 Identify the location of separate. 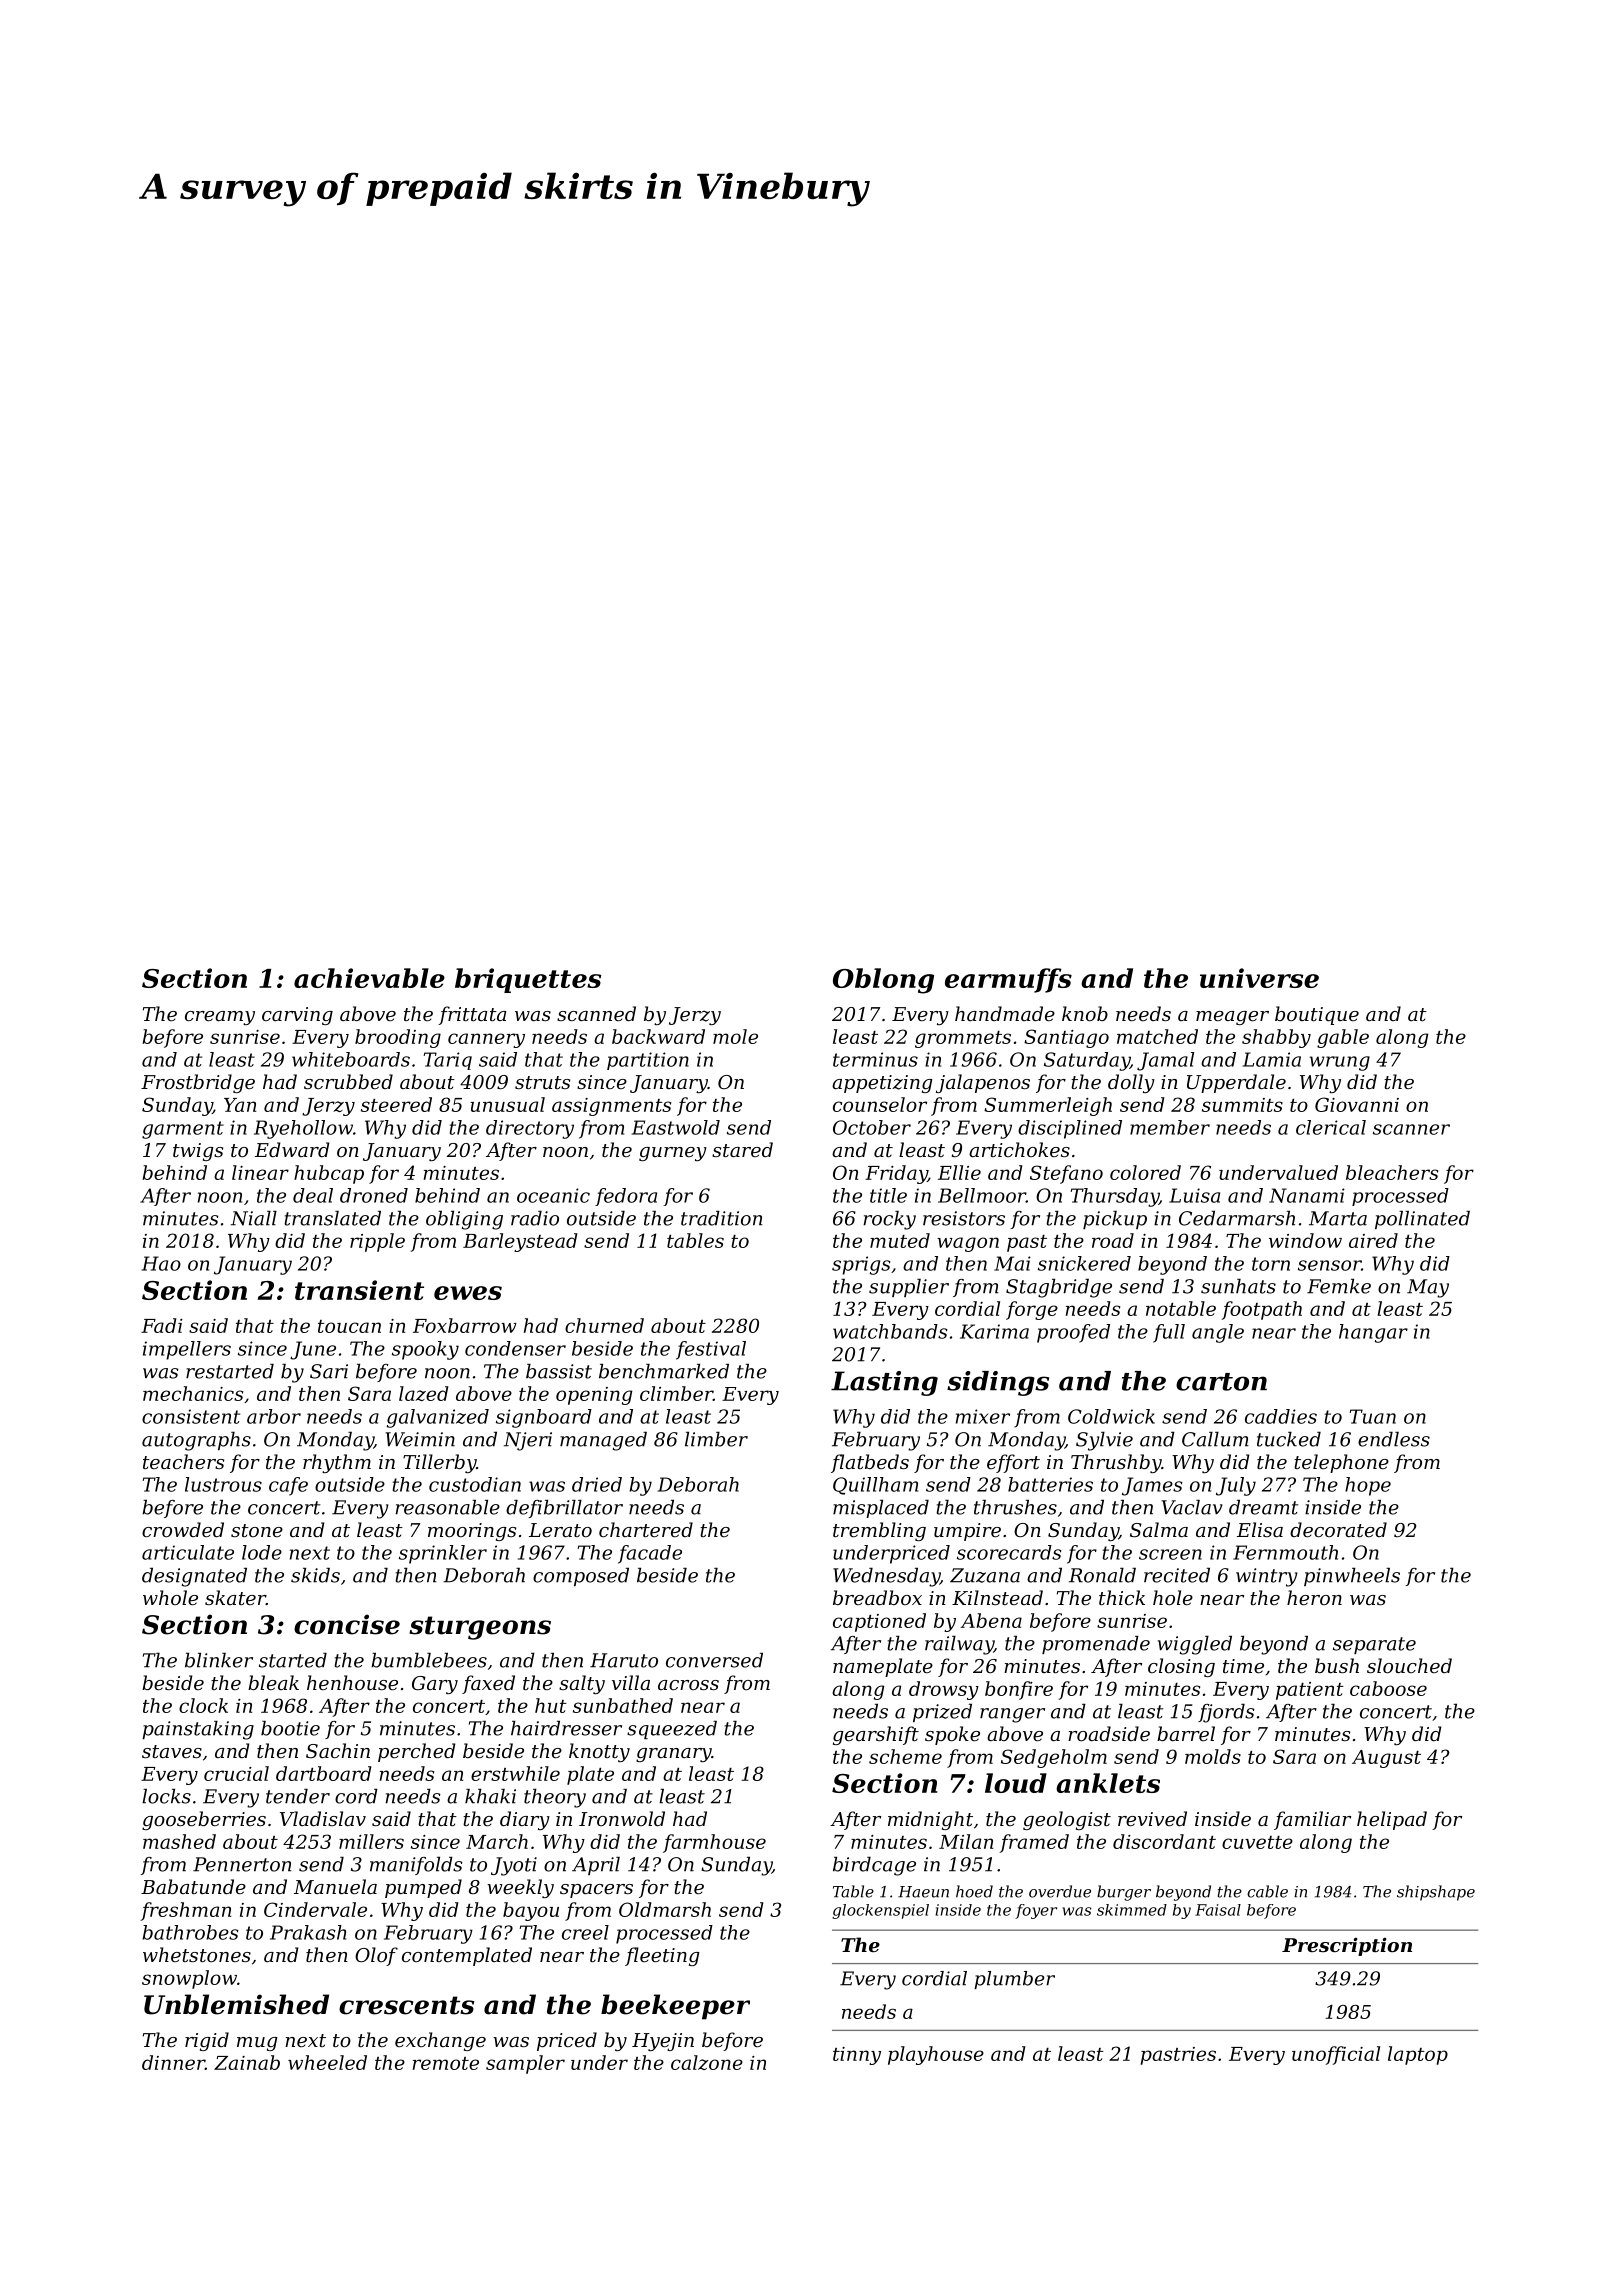
(1374, 1645).
